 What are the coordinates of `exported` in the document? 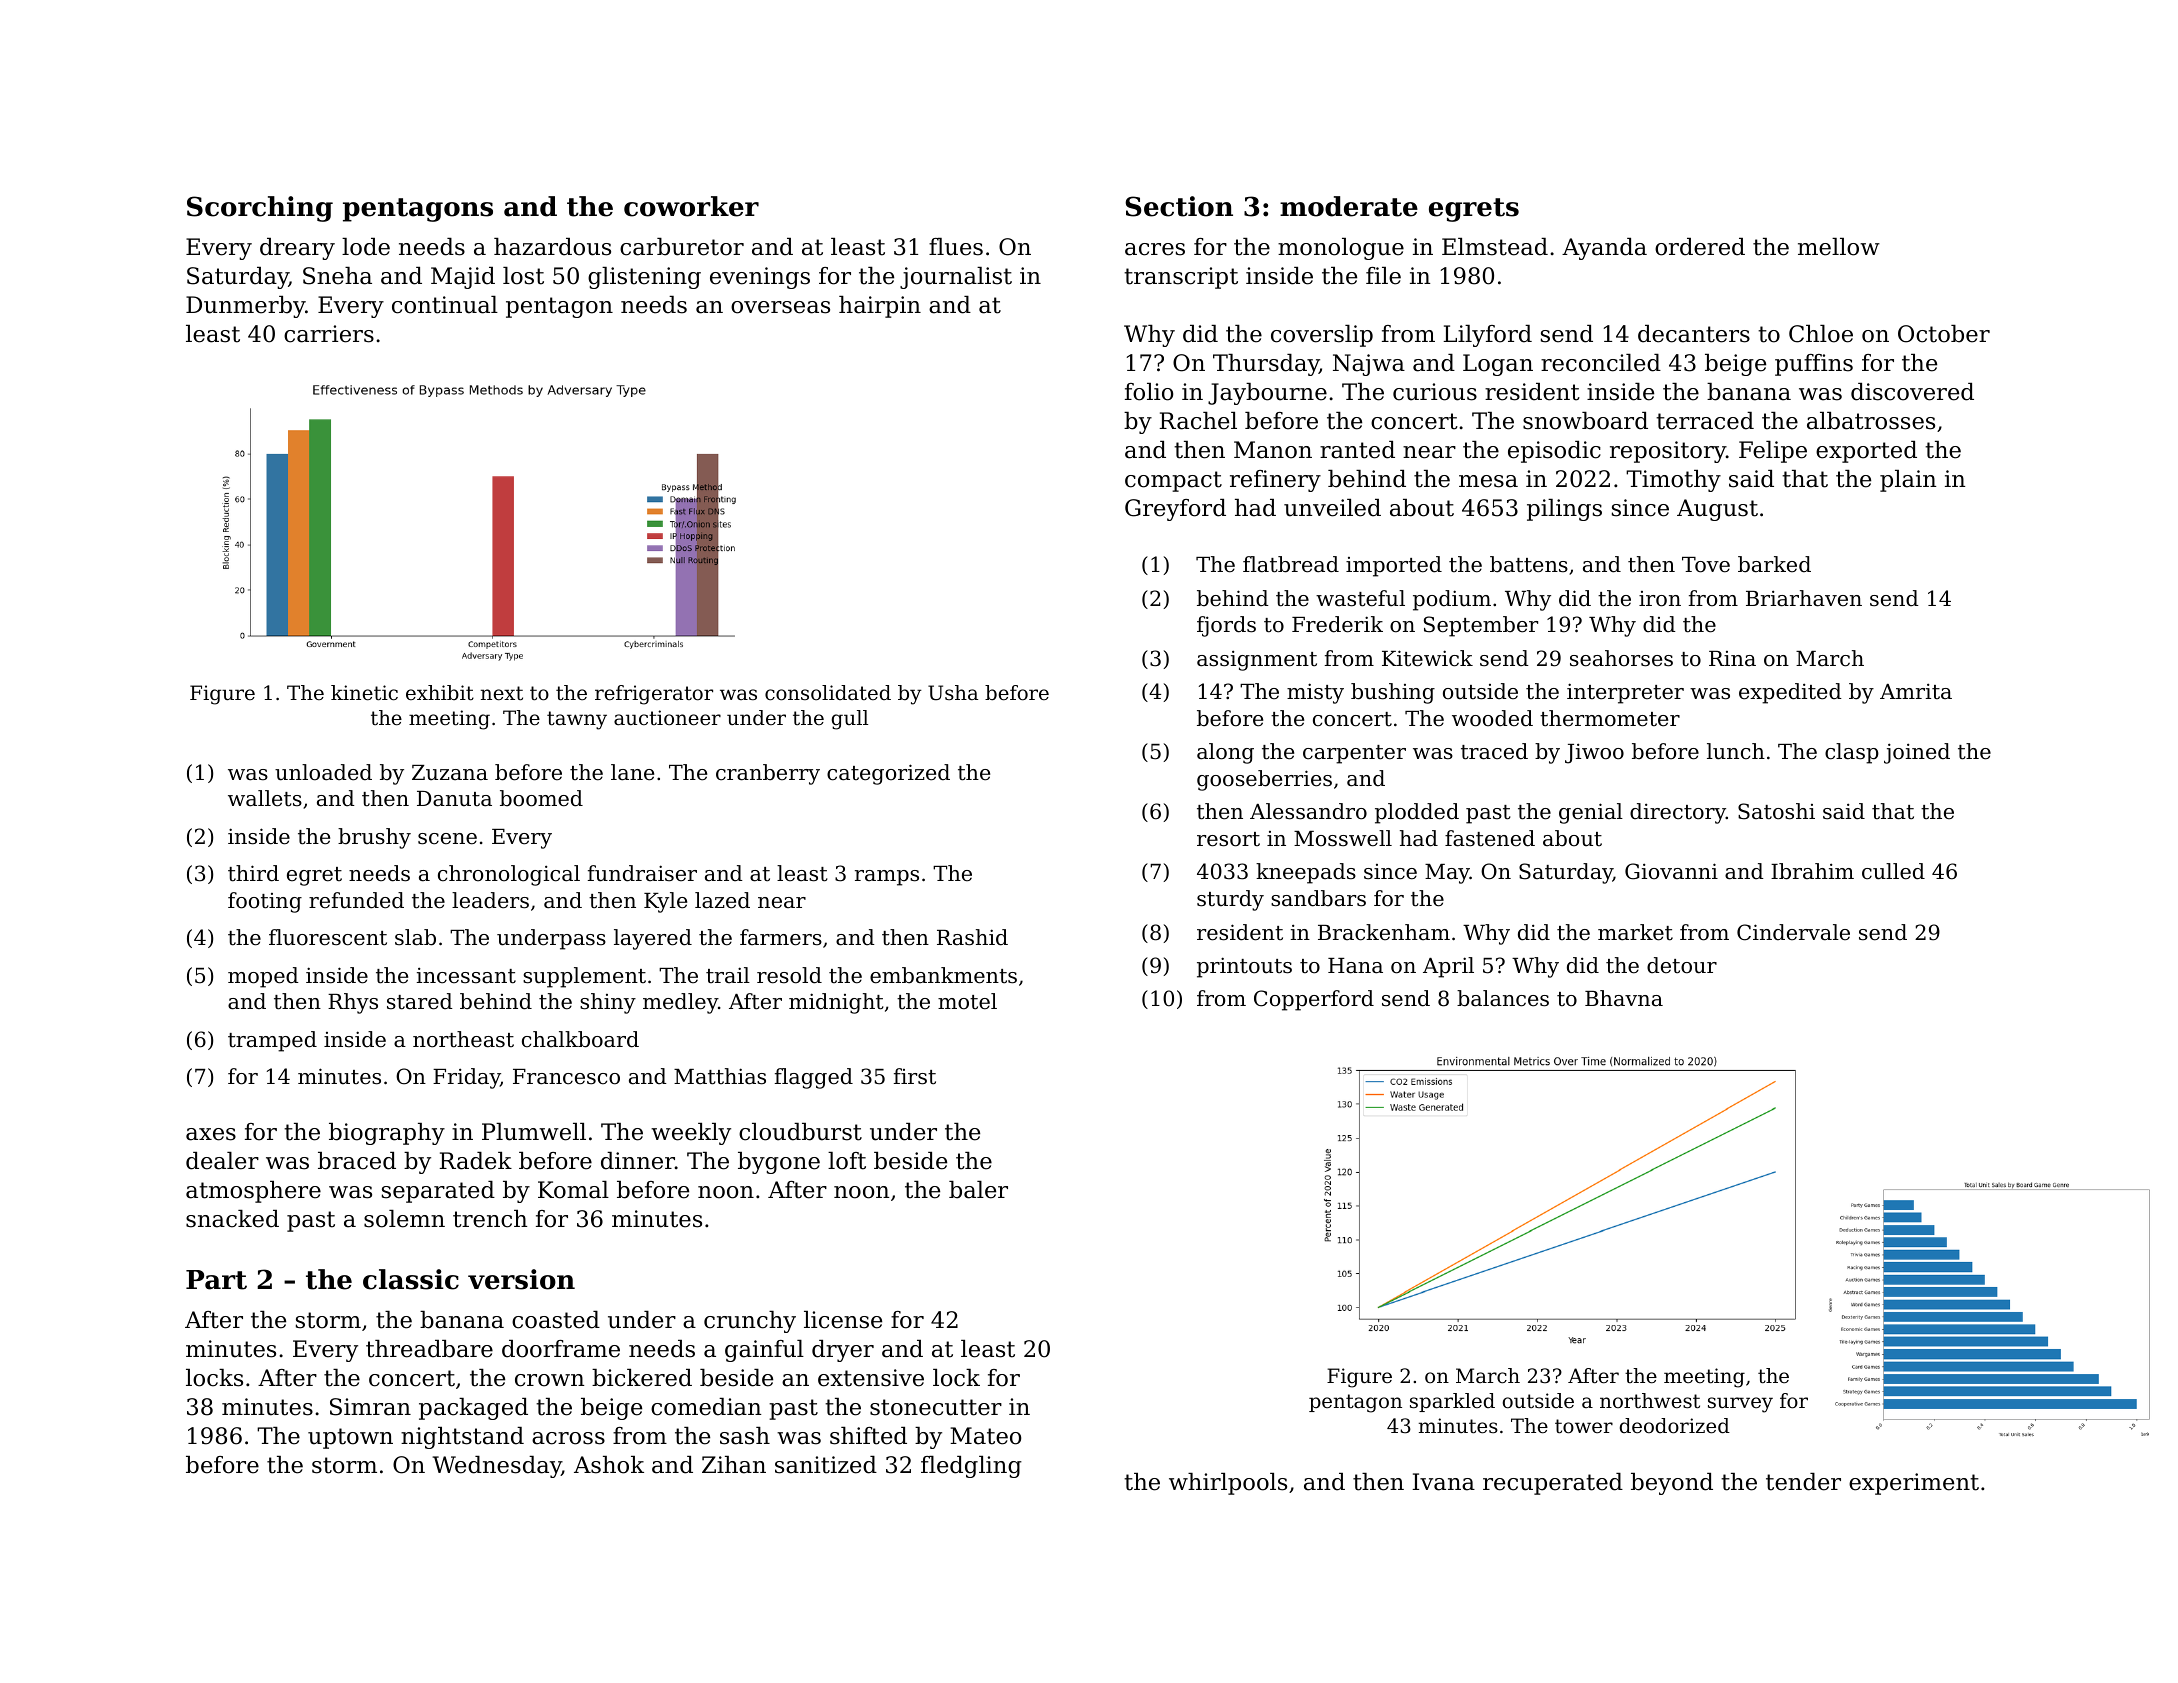 It's located at (1866, 452).
